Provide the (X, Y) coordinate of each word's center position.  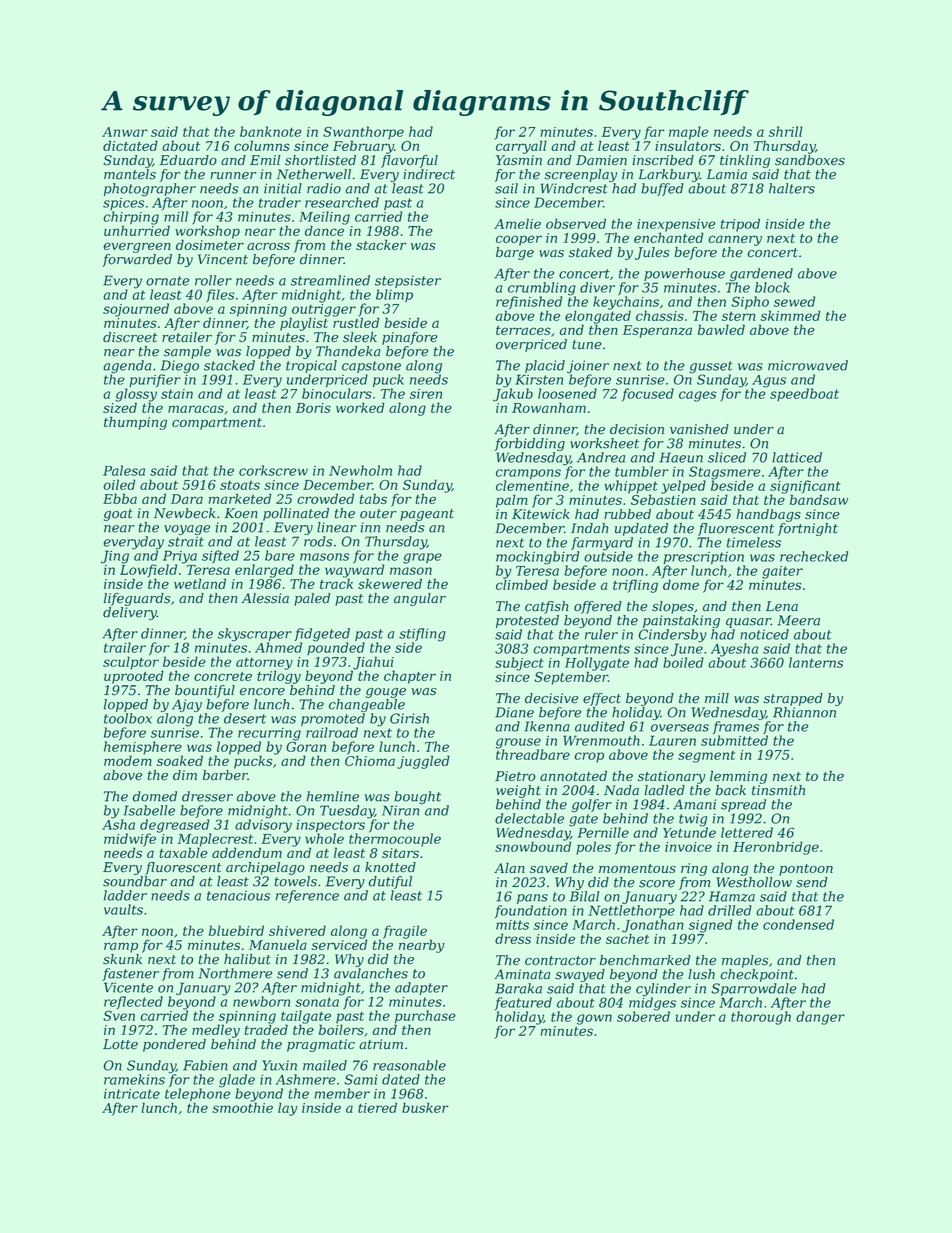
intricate (132, 1094)
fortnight (808, 529)
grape (422, 558)
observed (576, 223)
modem (128, 760)
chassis (660, 315)
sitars (400, 853)
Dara (187, 499)
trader (280, 202)
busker (425, 1107)
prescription (704, 558)
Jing (115, 557)
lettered (747, 832)
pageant (427, 515)
